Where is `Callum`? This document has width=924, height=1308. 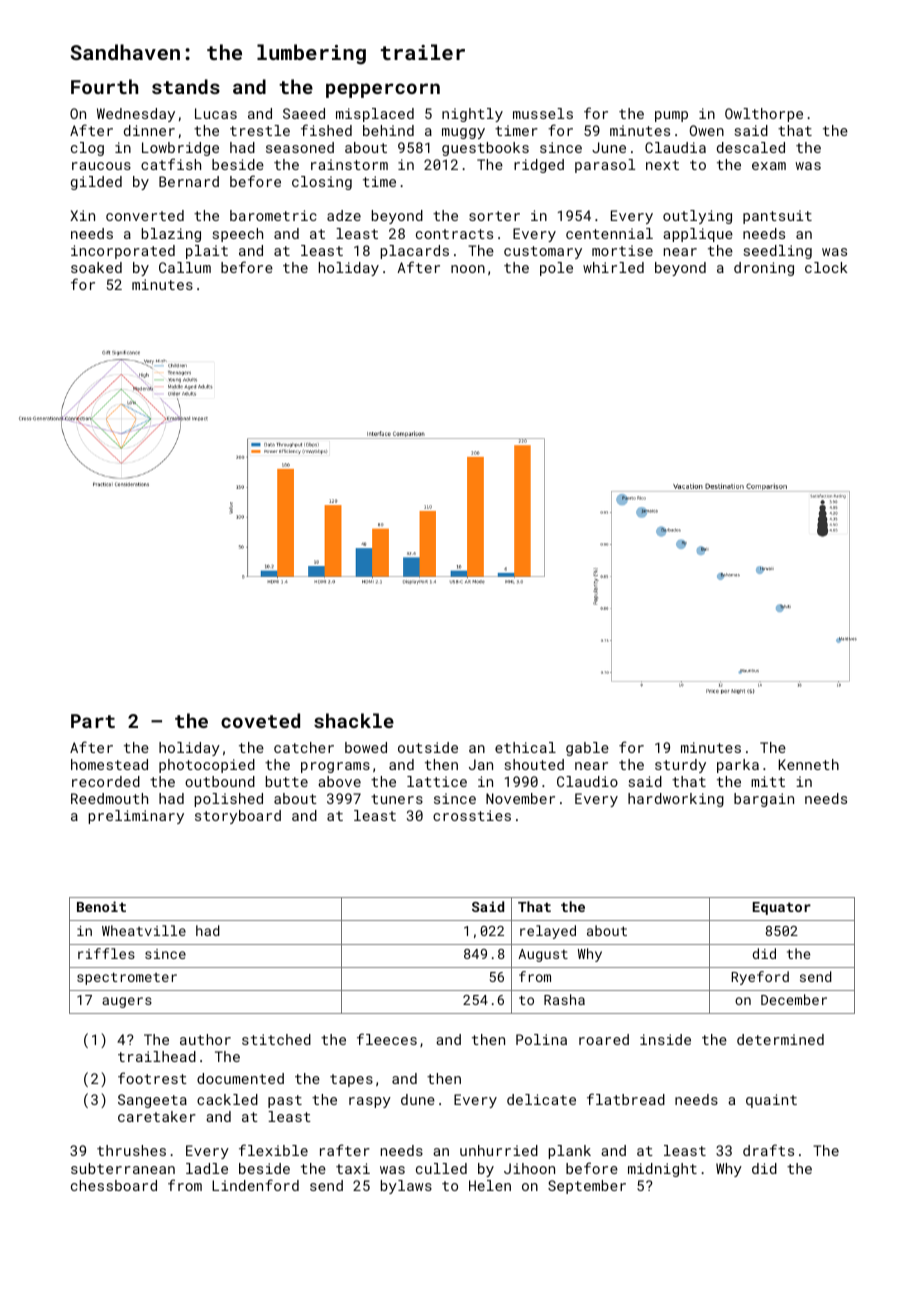
Callum is located at coordinates (185, 267).
